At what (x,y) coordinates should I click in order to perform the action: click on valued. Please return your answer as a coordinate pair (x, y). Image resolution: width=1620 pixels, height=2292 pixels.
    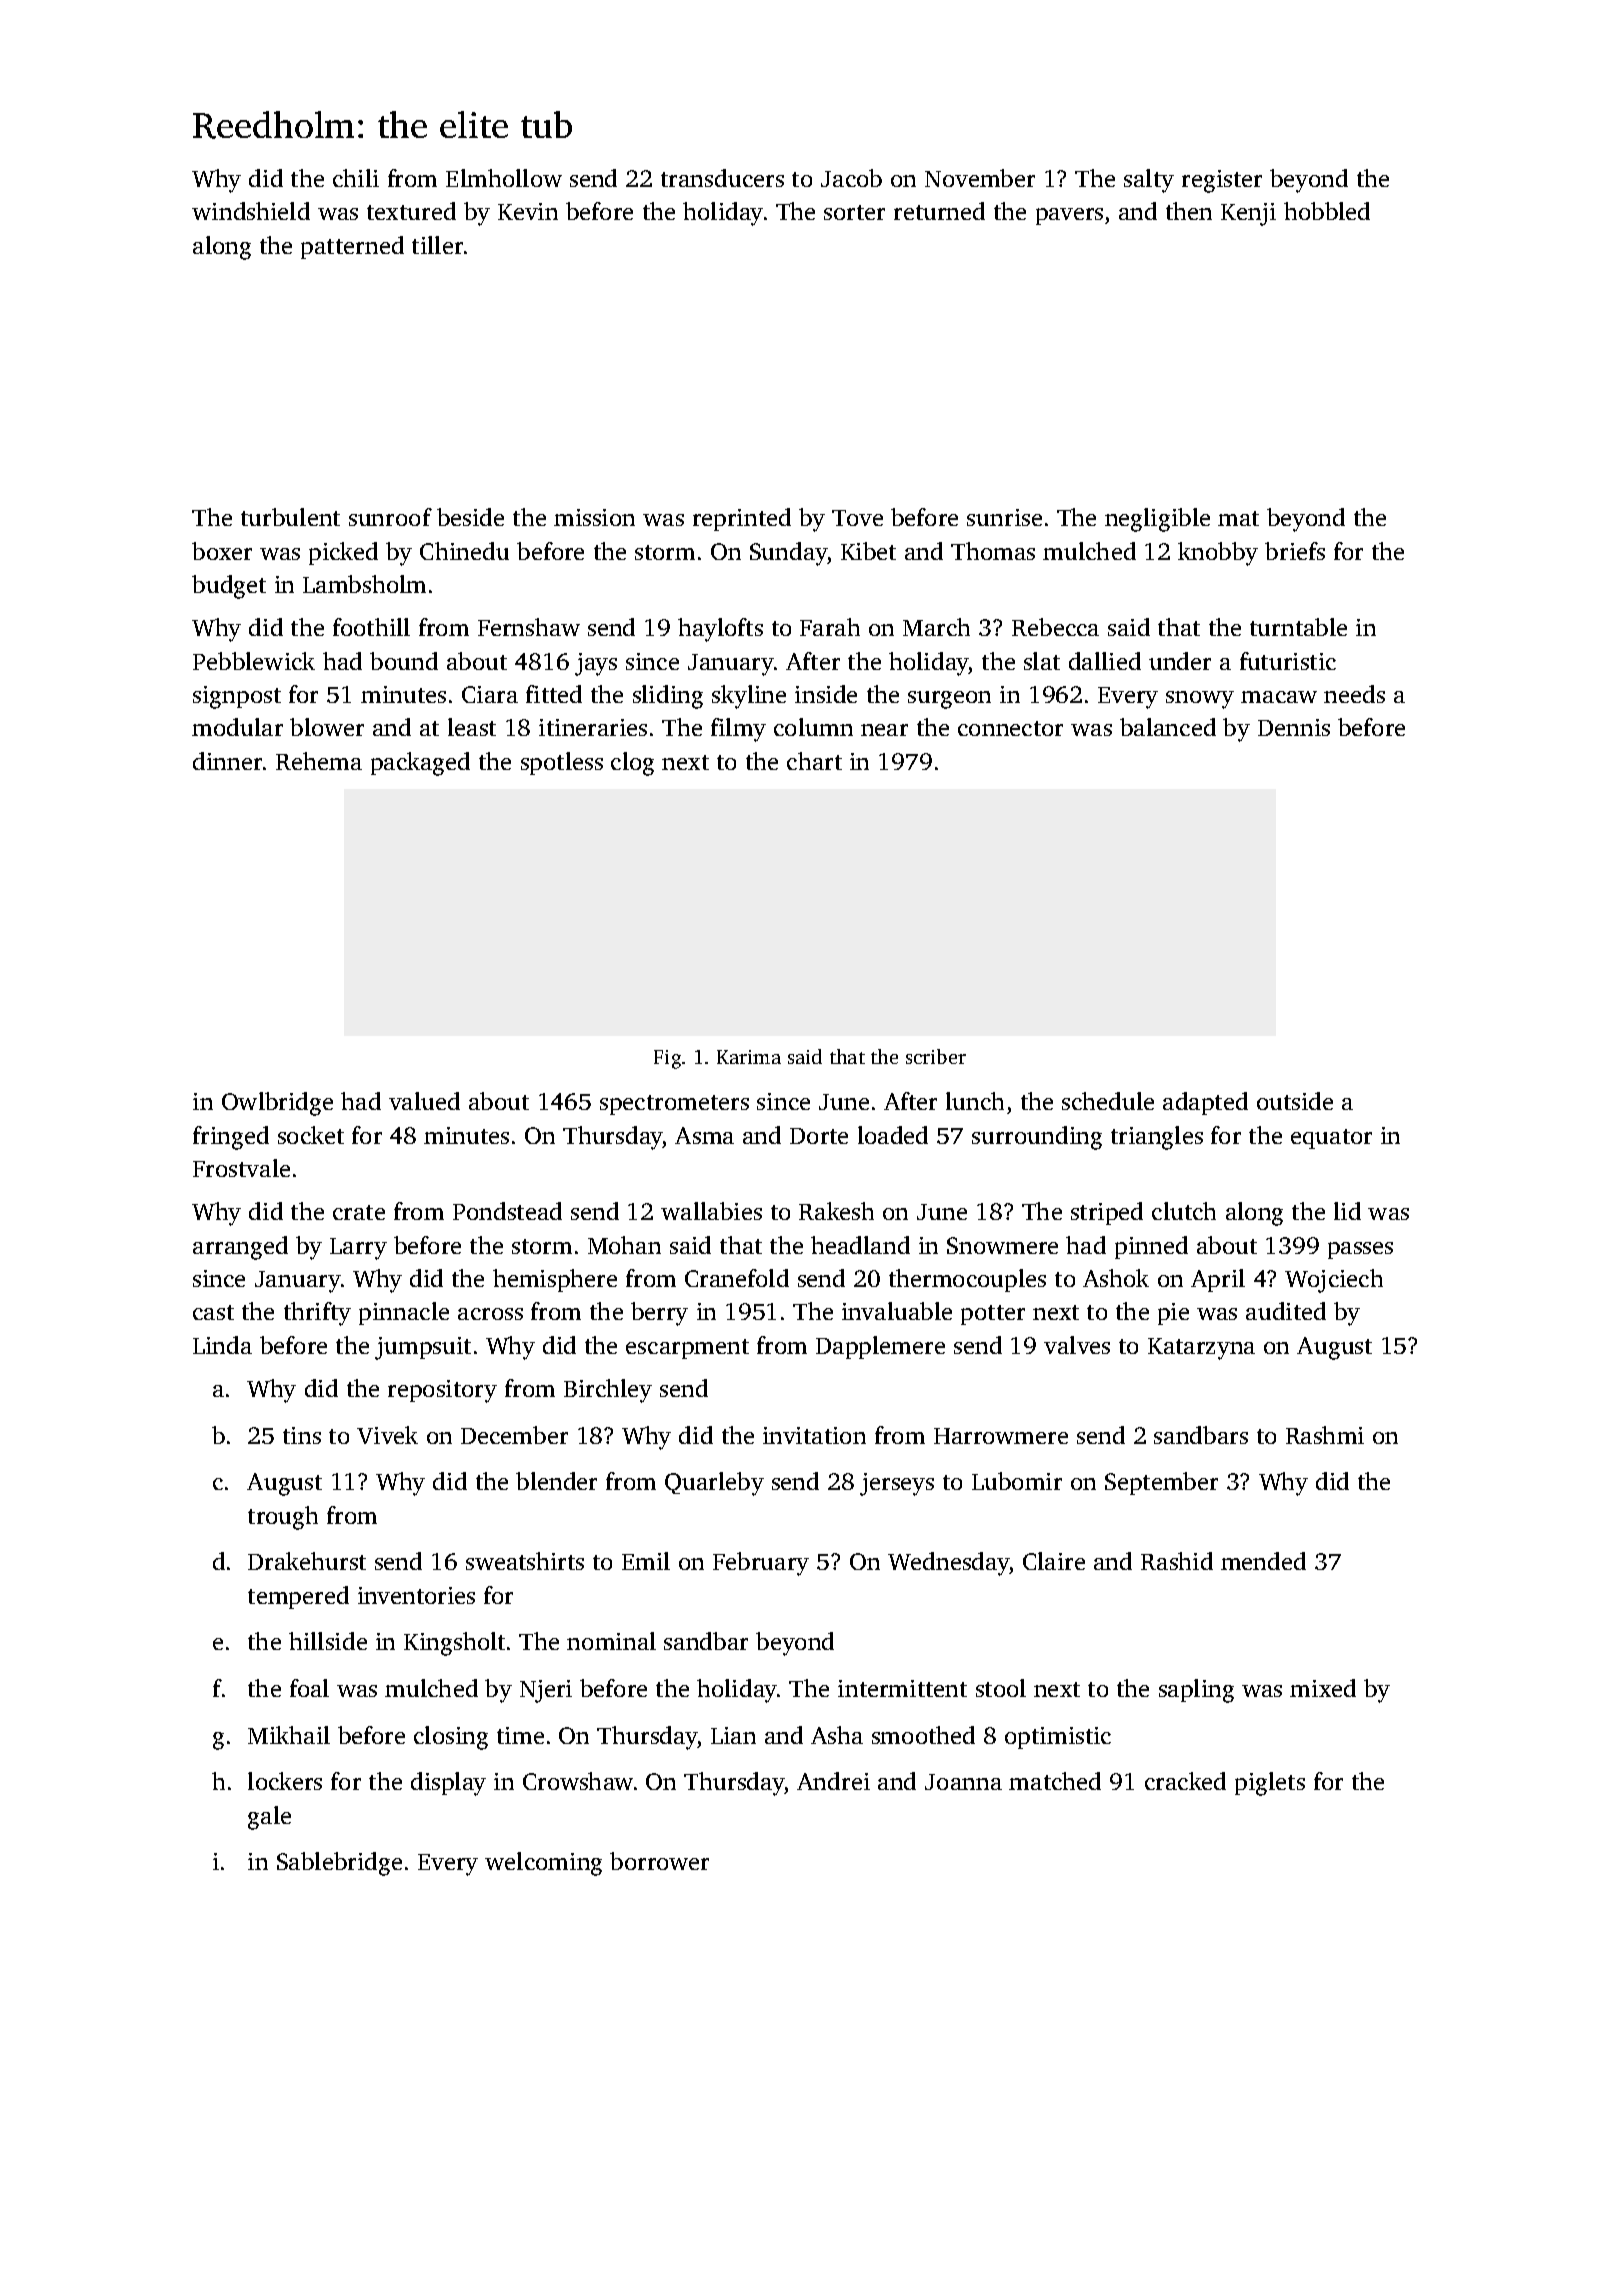
    Looking at the image, I should click on (424, 1101).
